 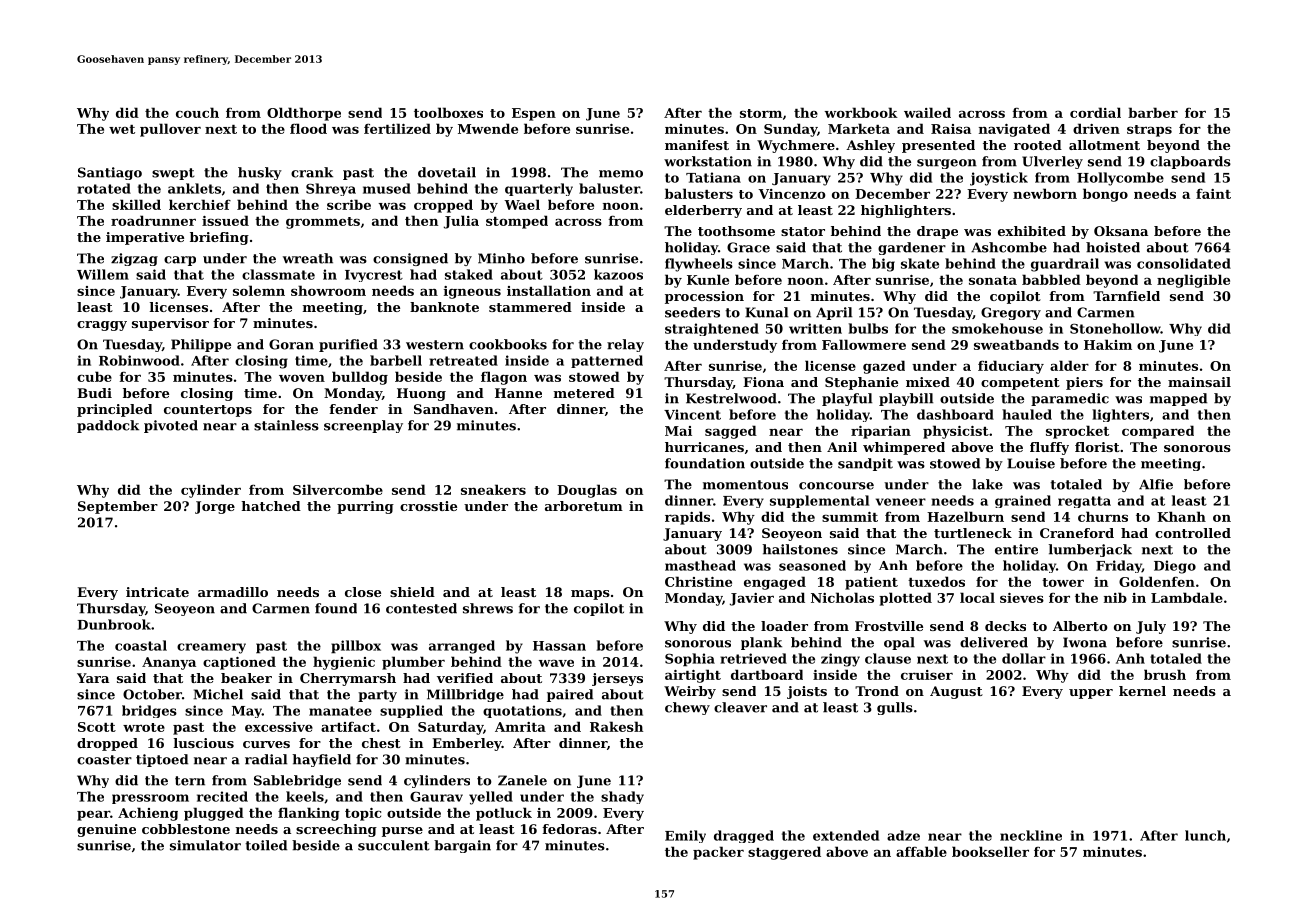 What do you see at coordinates (233, 592) in the screenshot?
I see `armadillo` at bounding box center [233, 592].
